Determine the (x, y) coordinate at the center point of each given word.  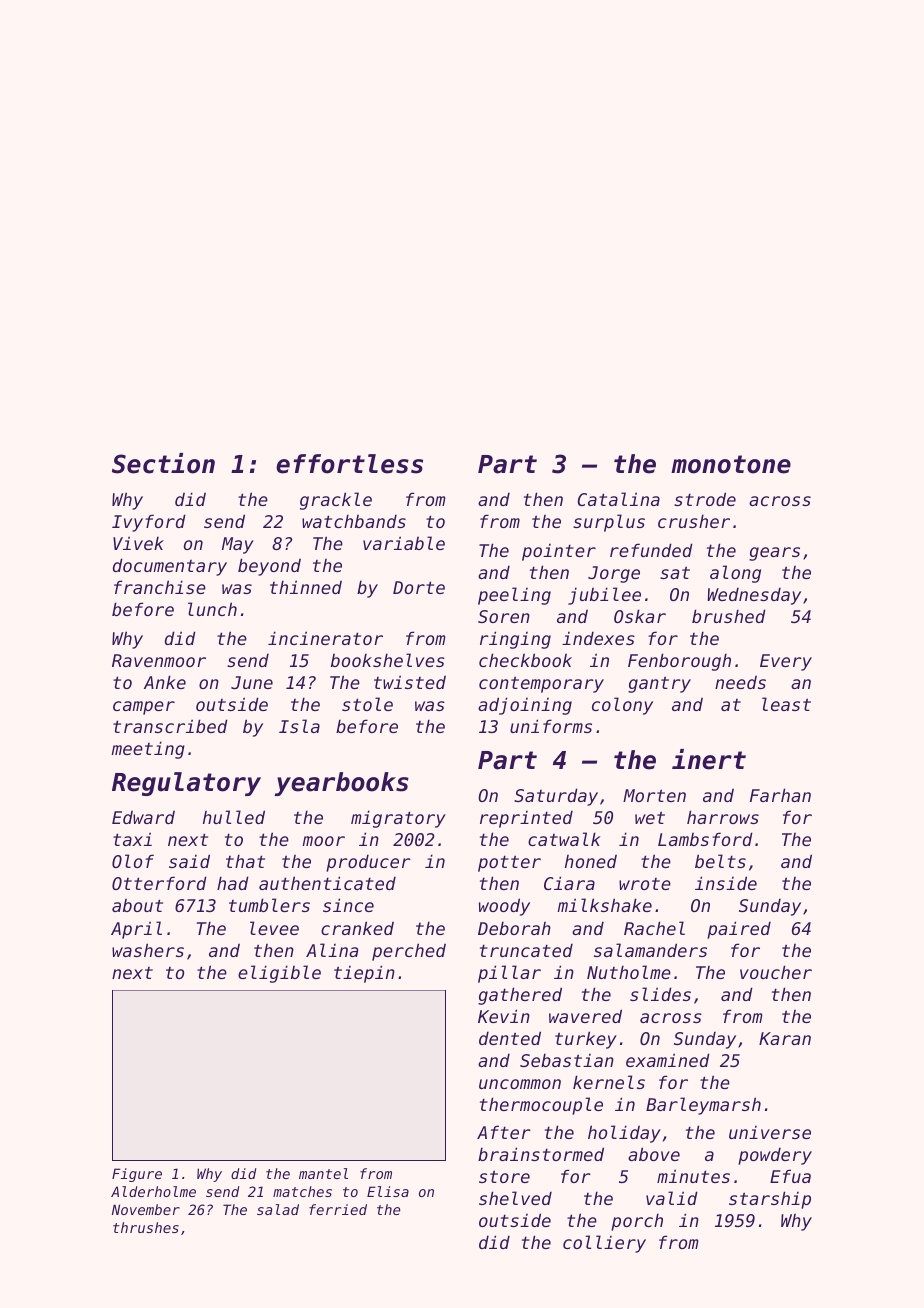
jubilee (604, 596)
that (245, 861)
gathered (520, 996)
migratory (398, 819)
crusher (694, 521)
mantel (323, 1173)
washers (148, 950)
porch (637, 1222)
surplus (609, 523)
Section (163, 463)
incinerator (325, 638)
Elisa (388, 1191)
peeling (514, 596)
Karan (785, 1038)
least (786, 704)
